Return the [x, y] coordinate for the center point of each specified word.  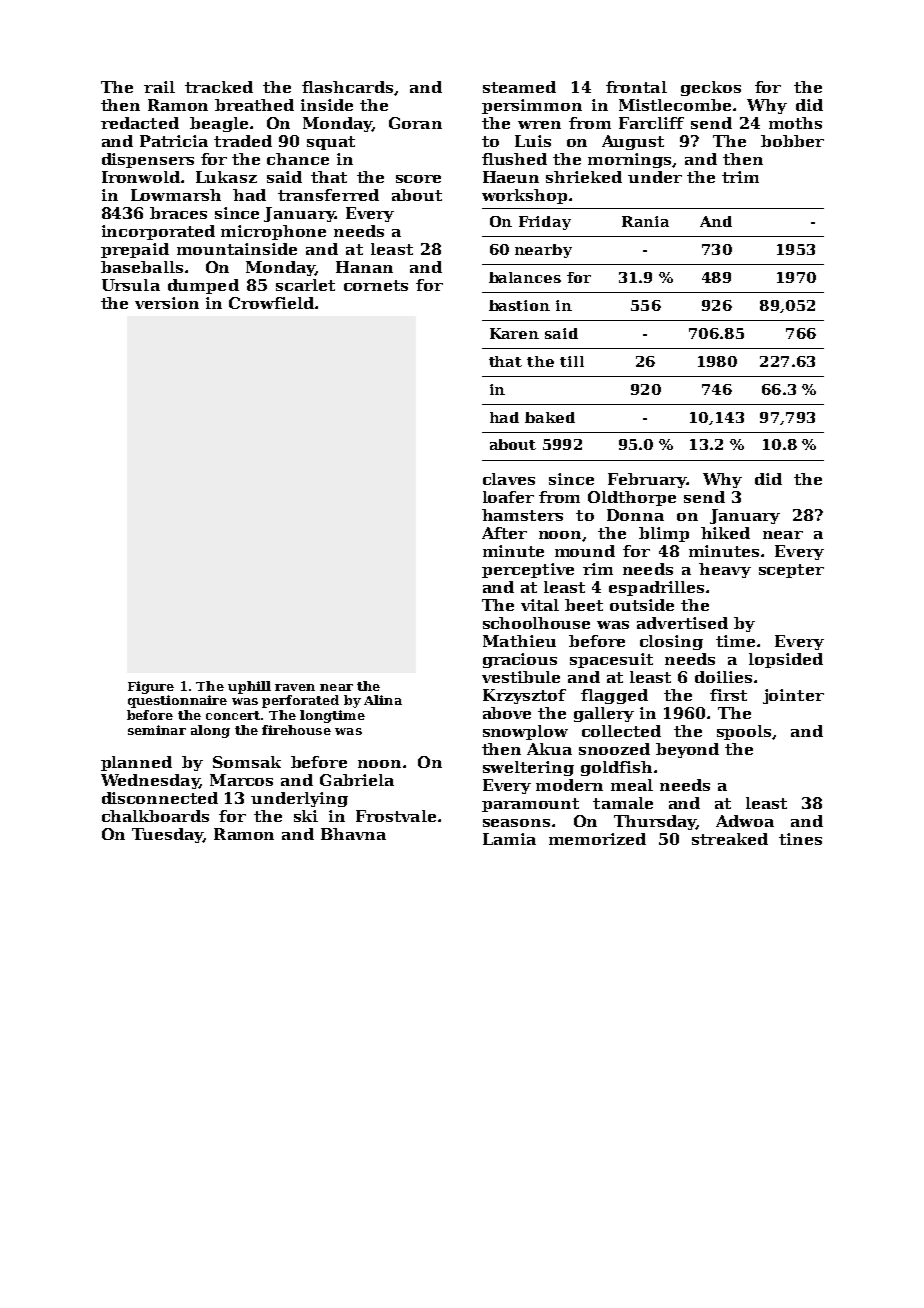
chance [298, 159]
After [504, 533]
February [647, 480]
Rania [645, 221]
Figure [151, 687]
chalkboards [155, 816]
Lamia [509, 839]
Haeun [511, 177]
